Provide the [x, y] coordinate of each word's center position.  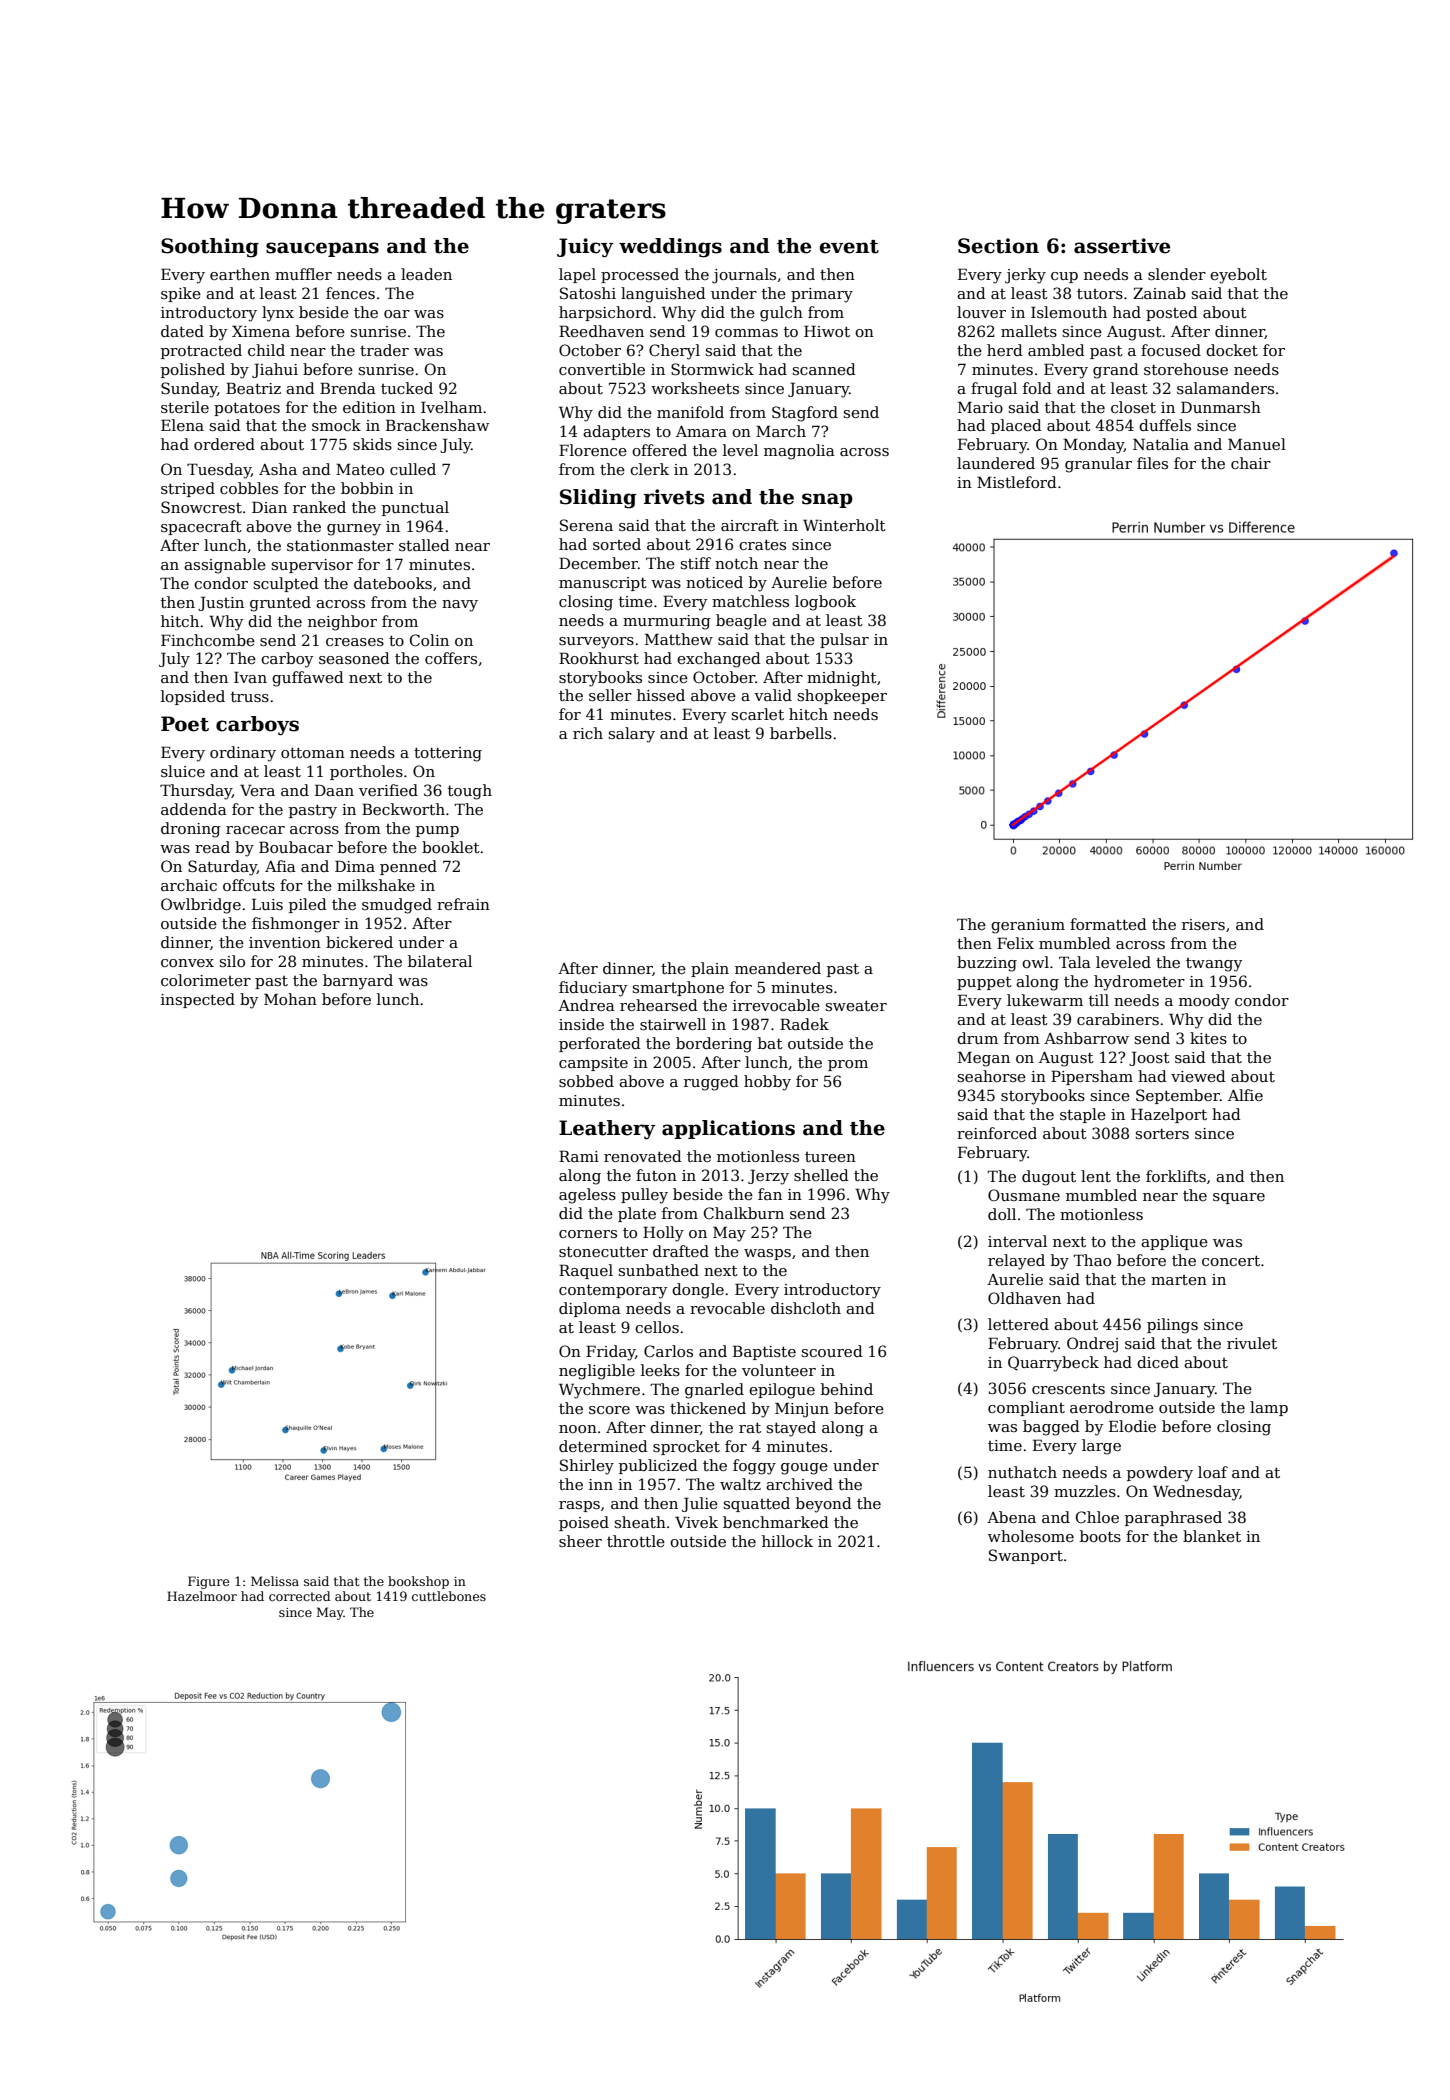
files [1152, 463]
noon [578, 1429]
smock [336, 425]
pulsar [844, 640]
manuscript [603, 584]
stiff [696, 563]
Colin [429, 640]
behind [847, 1389]
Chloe [1097, 1517]
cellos [657, 1327]
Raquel [586, 1271]
